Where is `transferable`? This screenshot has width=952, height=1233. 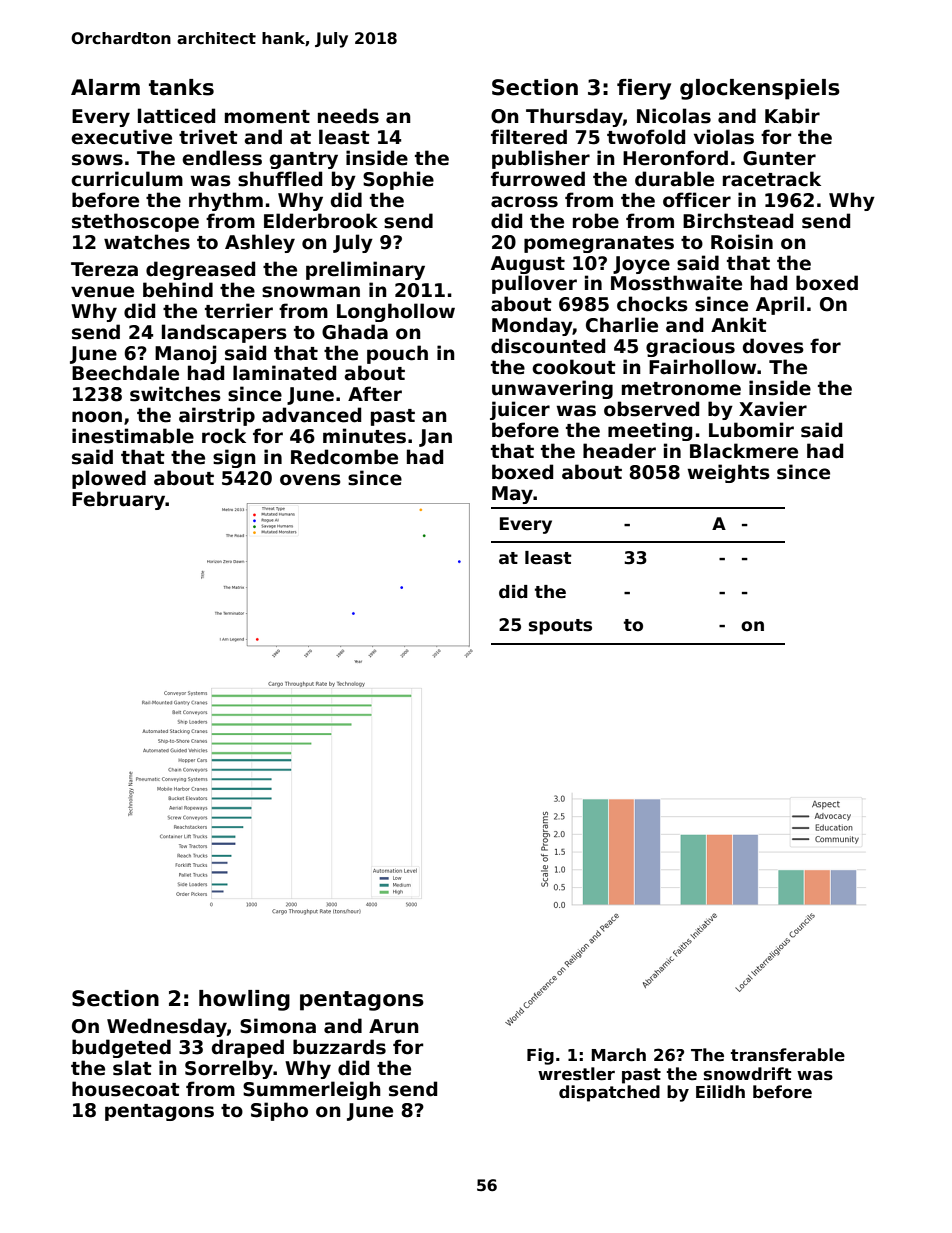 transferable is located at coordinates (788, 1055).
